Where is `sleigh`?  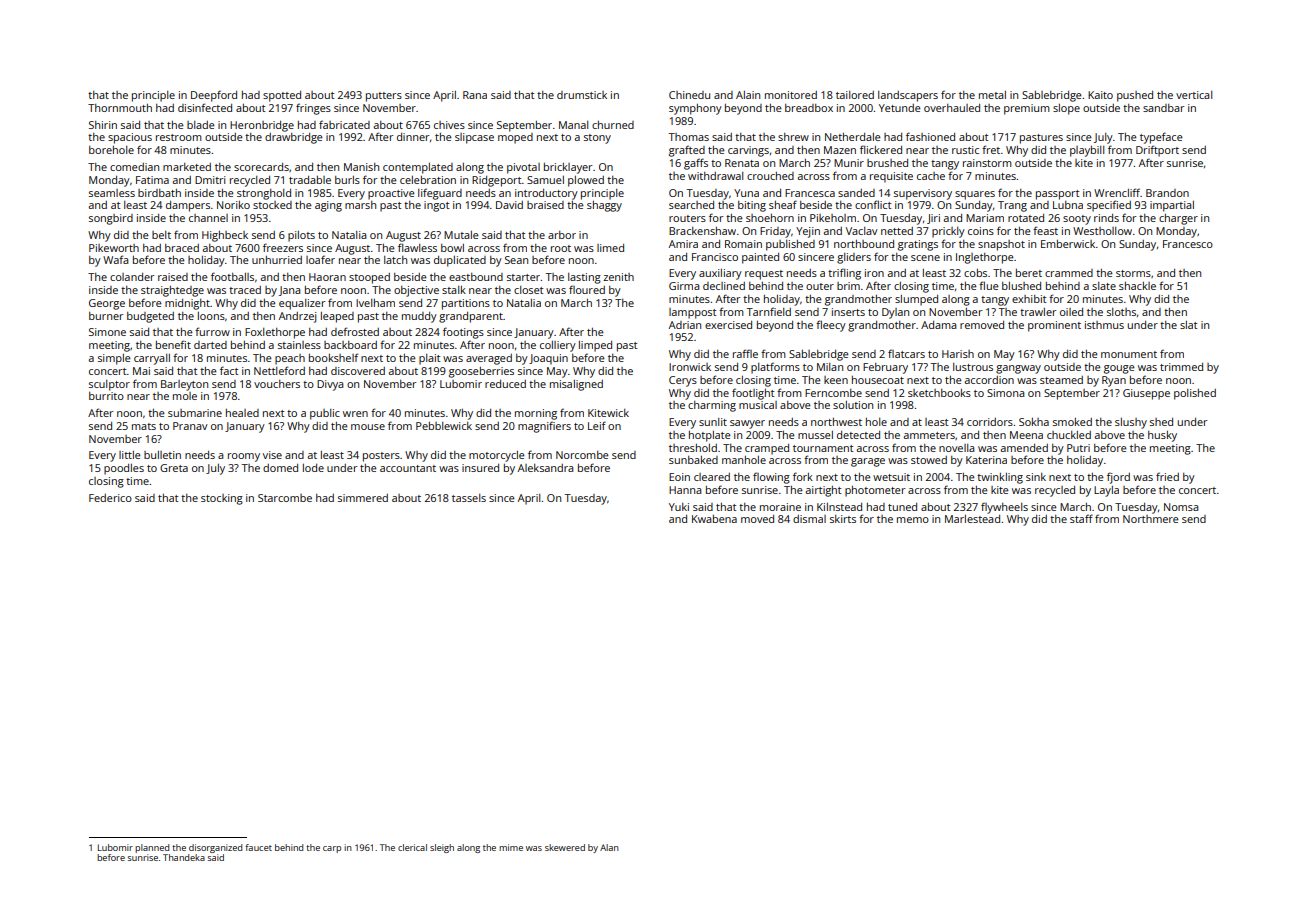 sleigh is located at coordinates (442, 848).
